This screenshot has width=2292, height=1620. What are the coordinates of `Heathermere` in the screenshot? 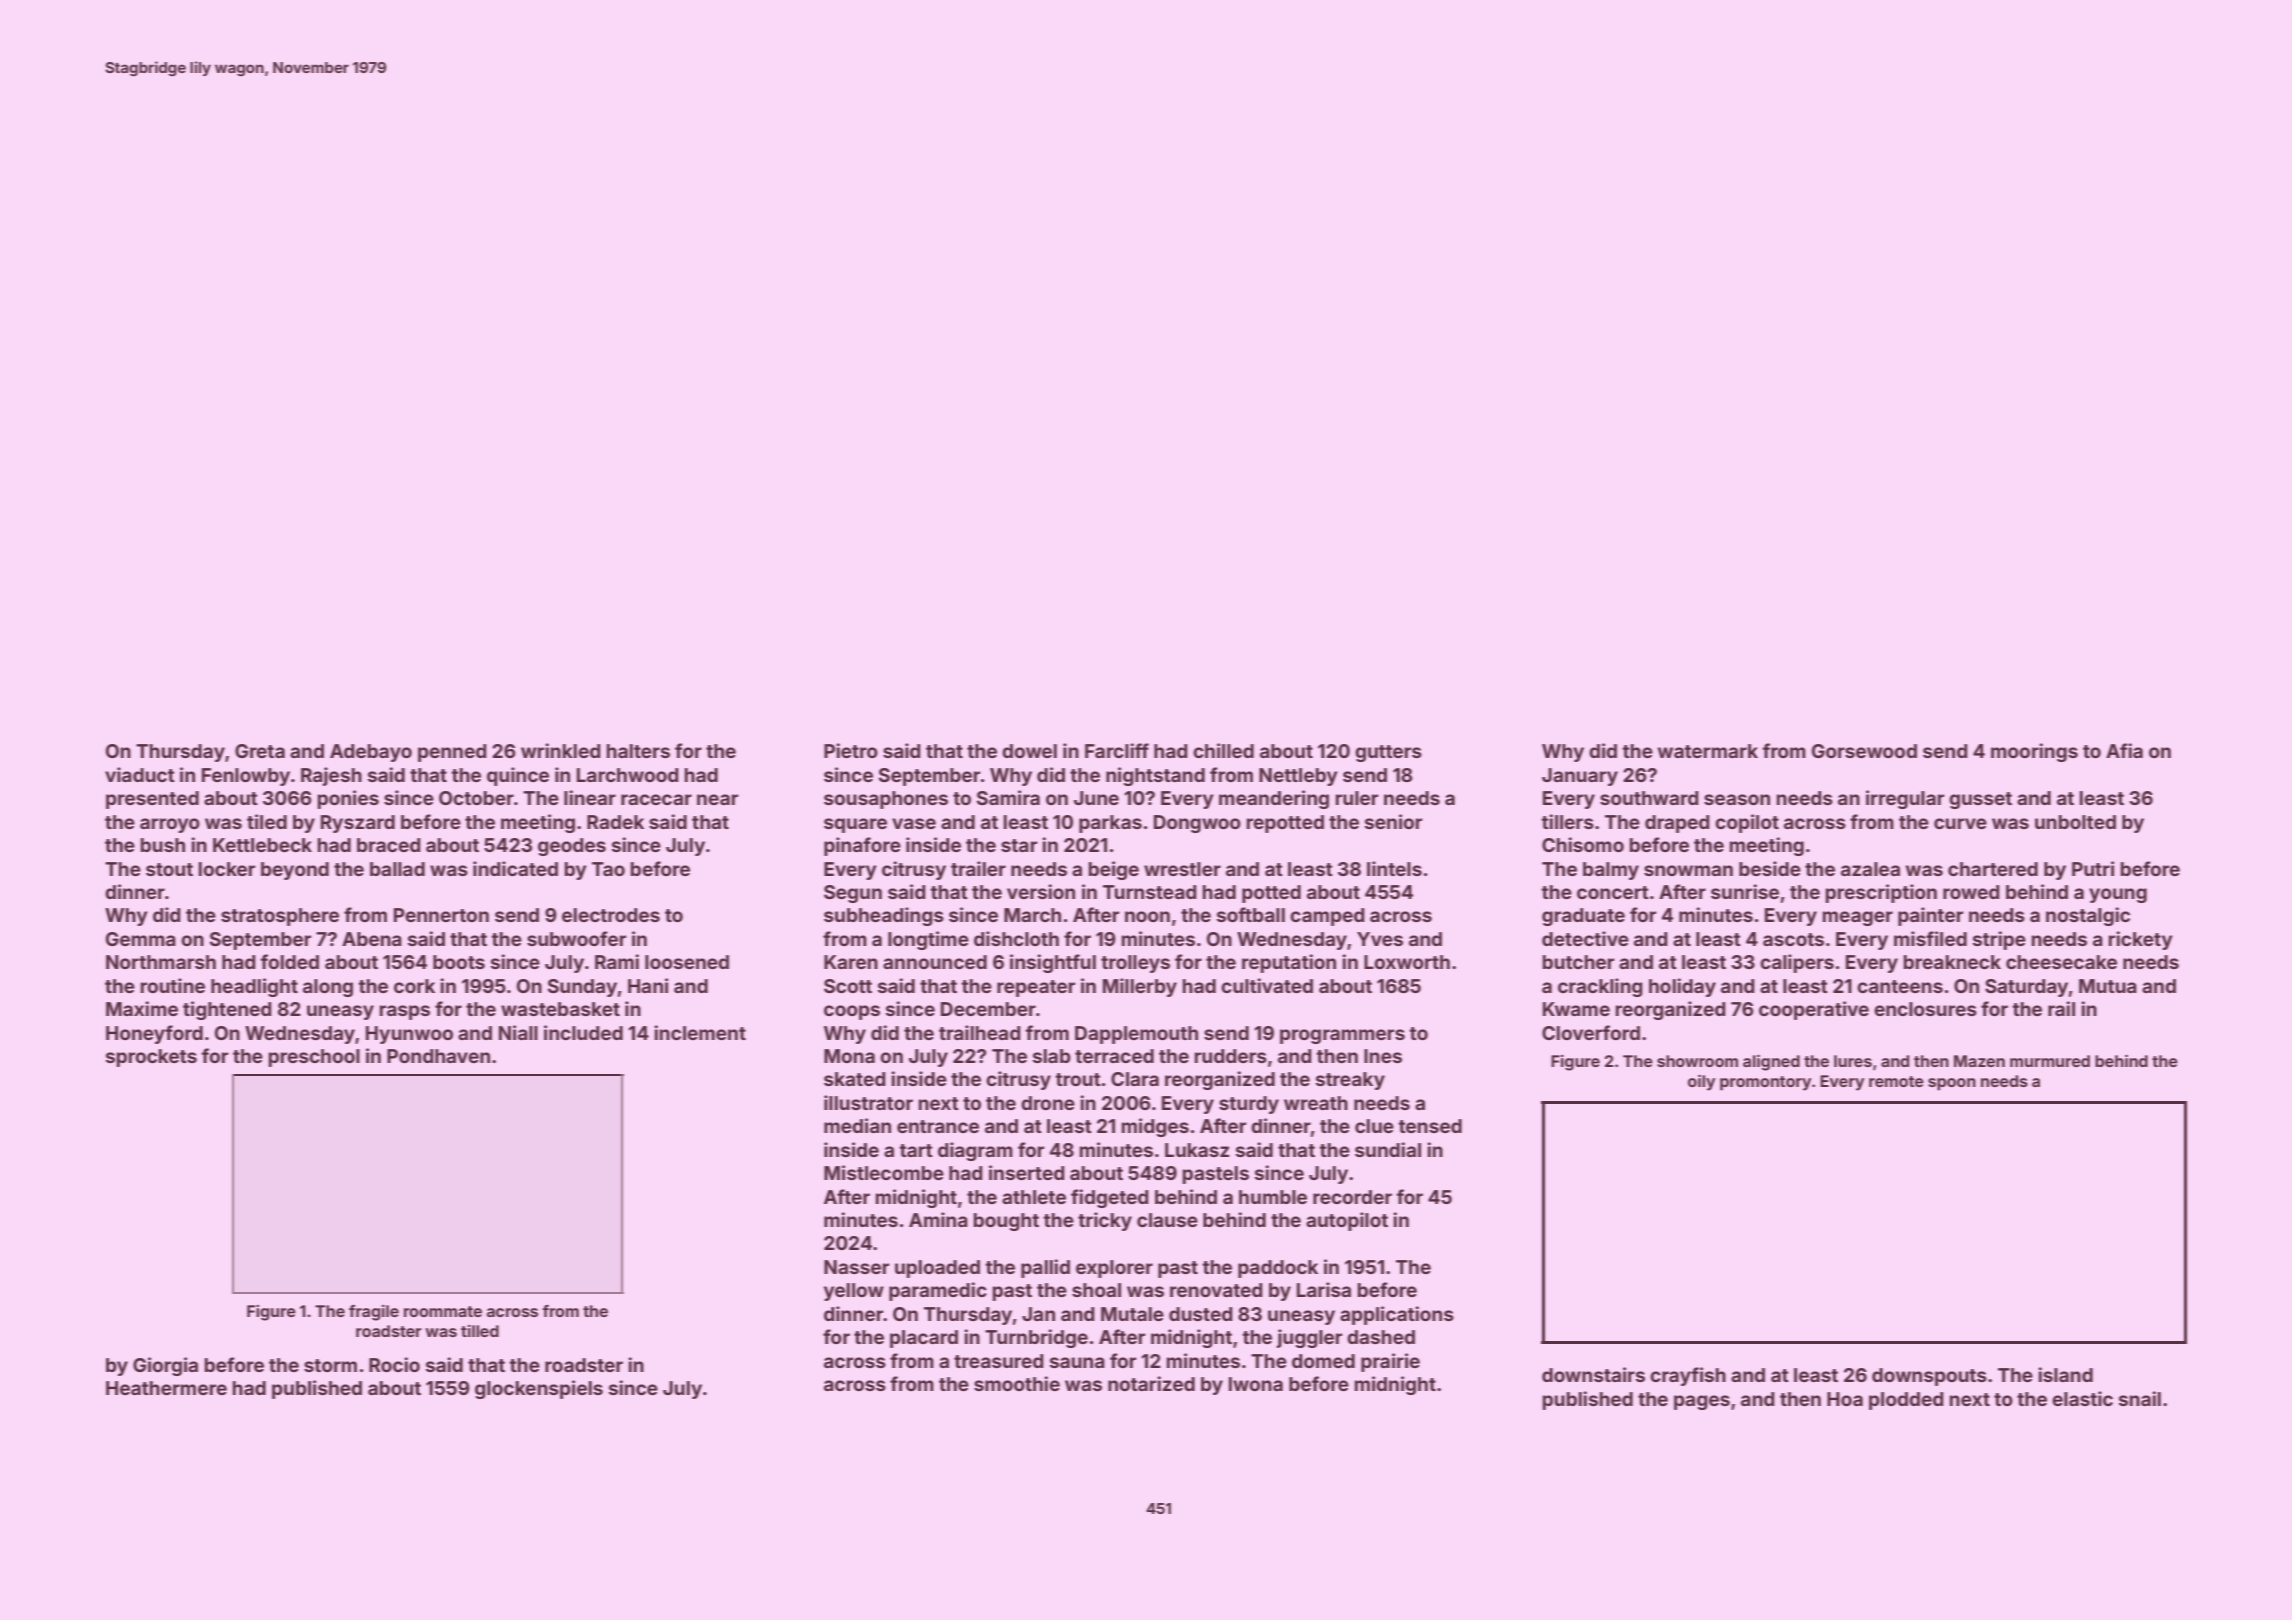 It's located at (166, 1388).
